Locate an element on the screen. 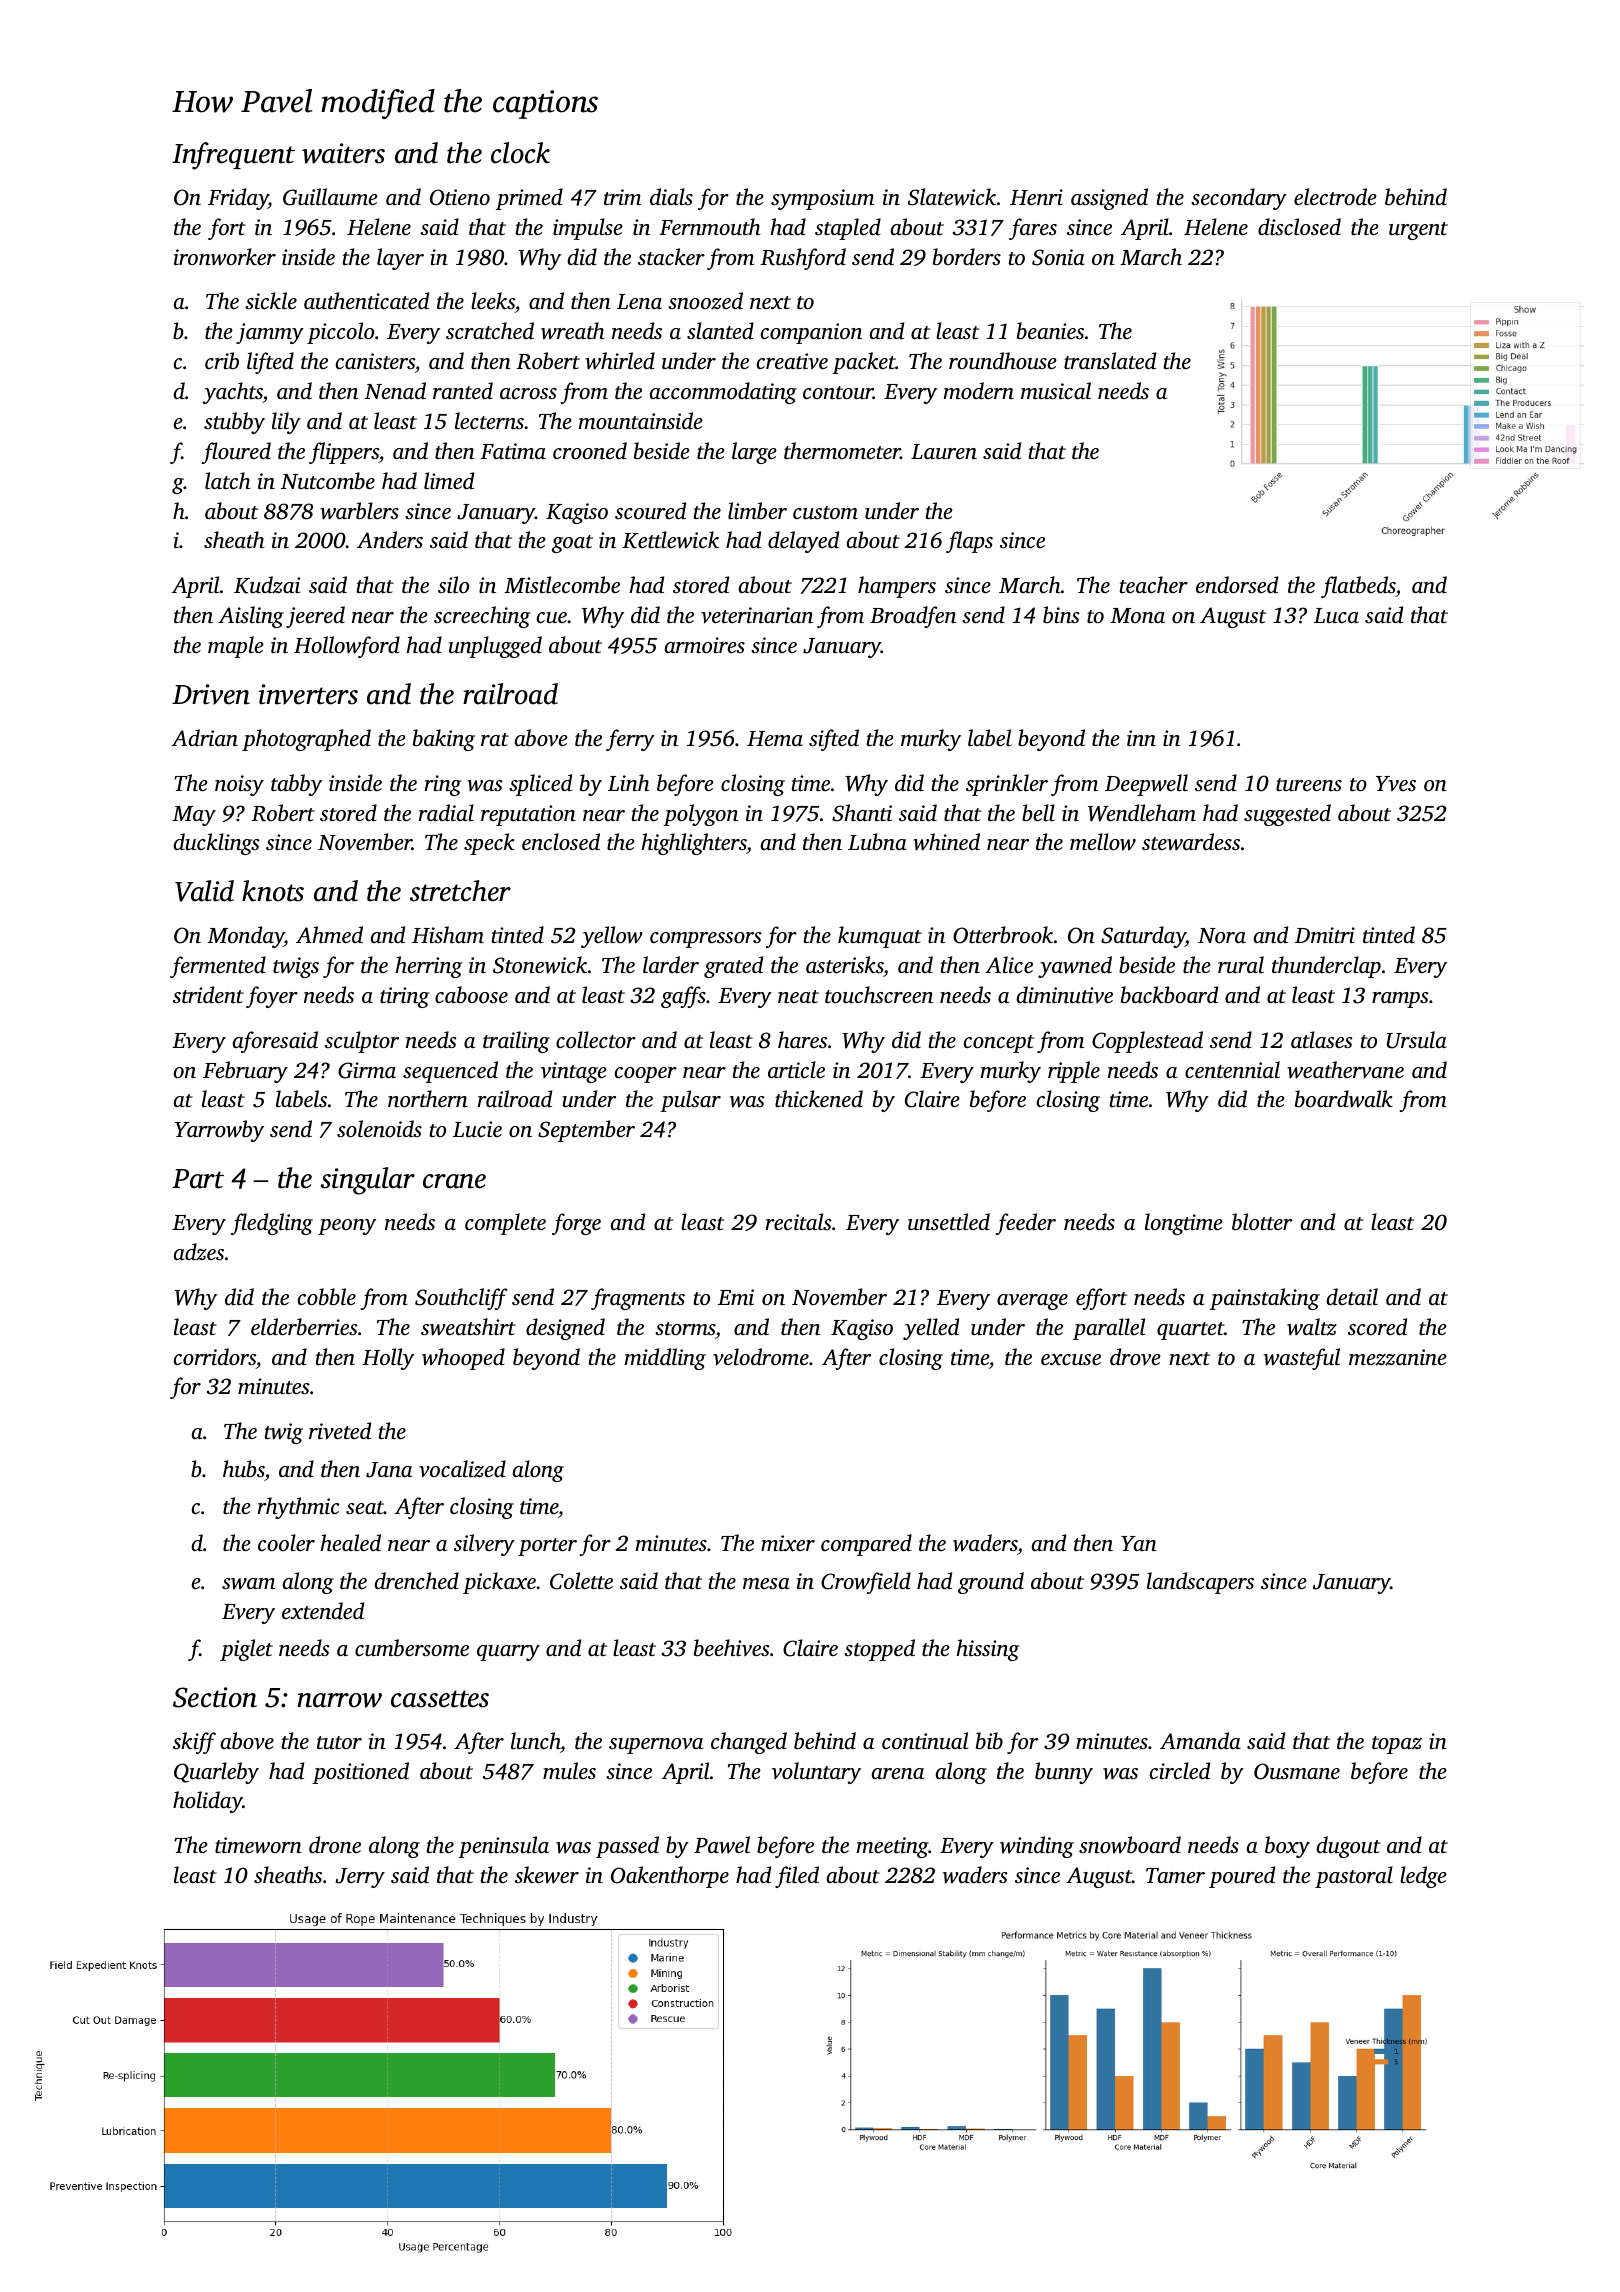 This screenshot has width=1620, height=2292. delayed is located at coordinates (803, 542).
